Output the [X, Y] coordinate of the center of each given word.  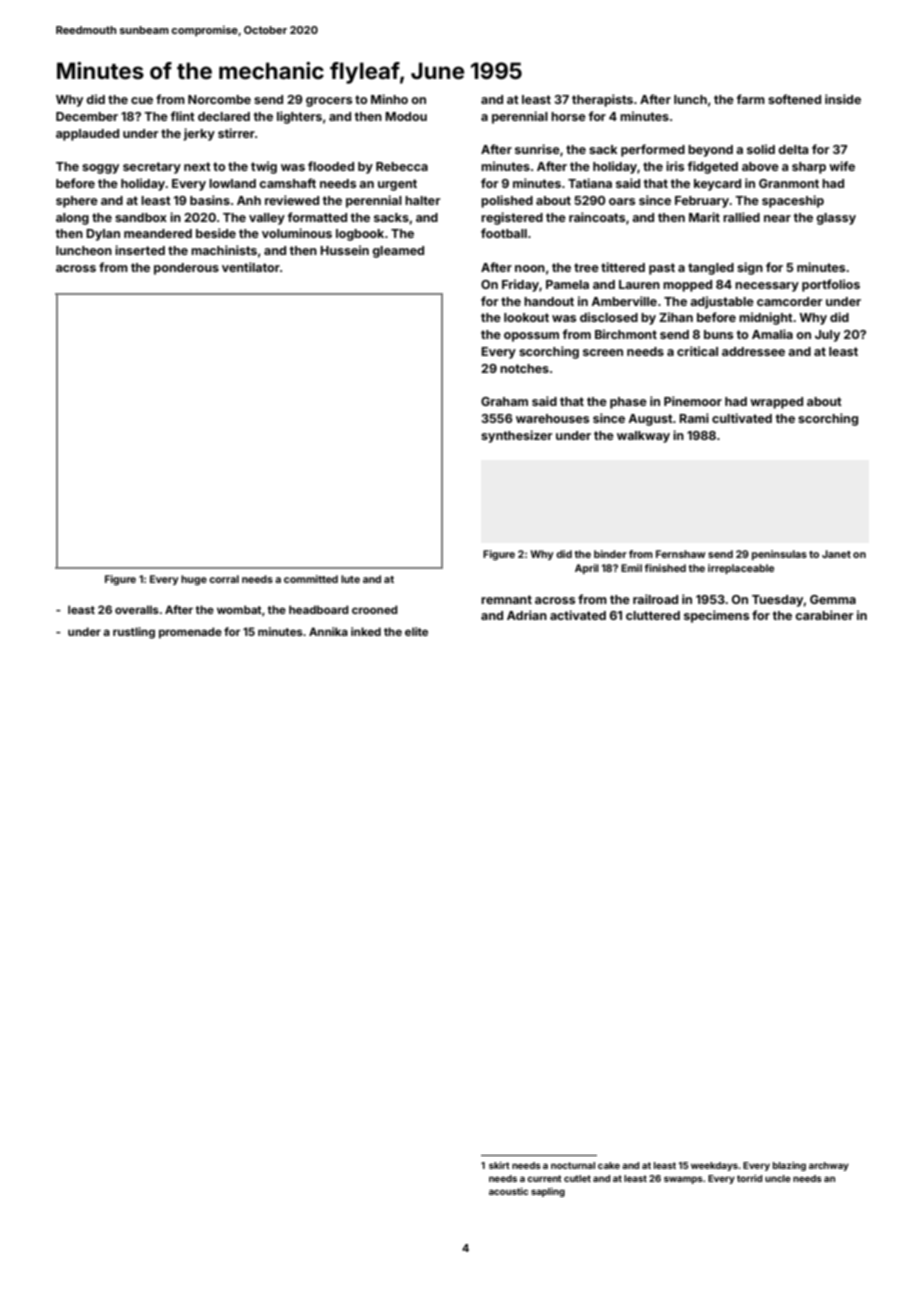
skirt [499, 1165]
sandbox [141, 217]
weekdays [714, 1166]
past [662, 269]
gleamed [398, 252]
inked [366, 631]
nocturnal [573, 1165]
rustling [134, 633]
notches [524, 368]
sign [750, 268]
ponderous [186, 269]
